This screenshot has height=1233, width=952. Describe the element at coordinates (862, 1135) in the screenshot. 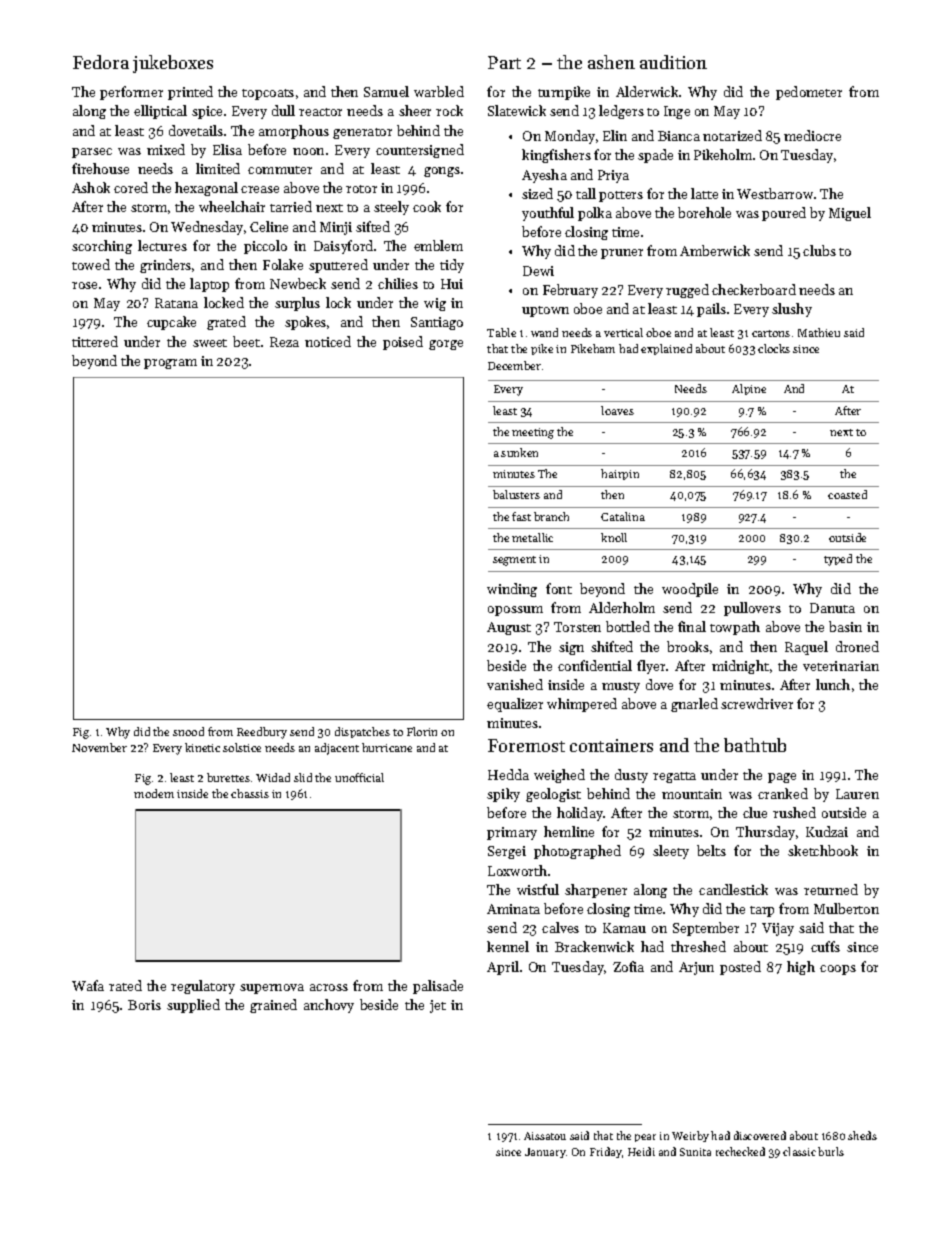

I see `sheds` at that location.
